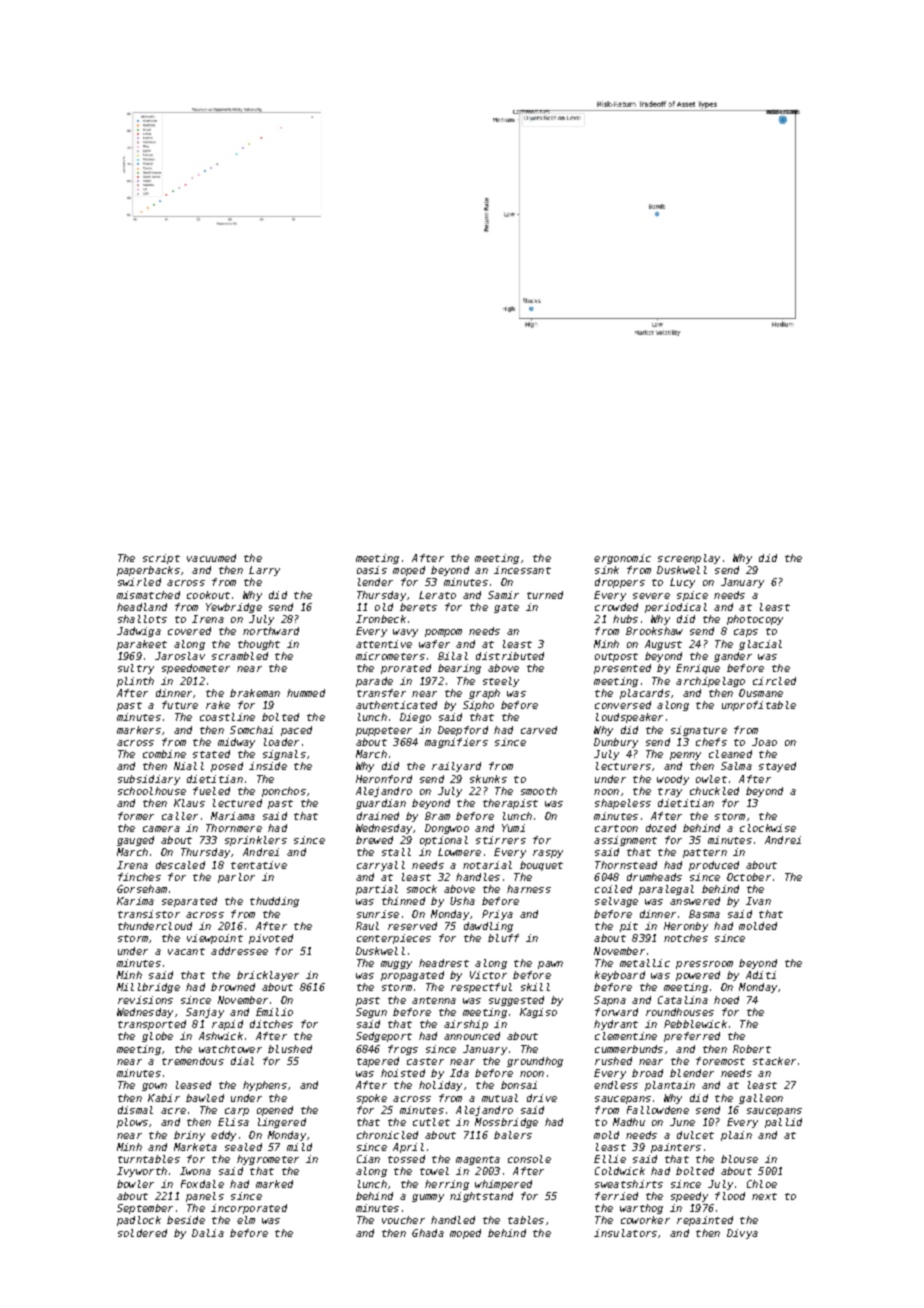  I want to click on Dalia, so click(208, 1233).
